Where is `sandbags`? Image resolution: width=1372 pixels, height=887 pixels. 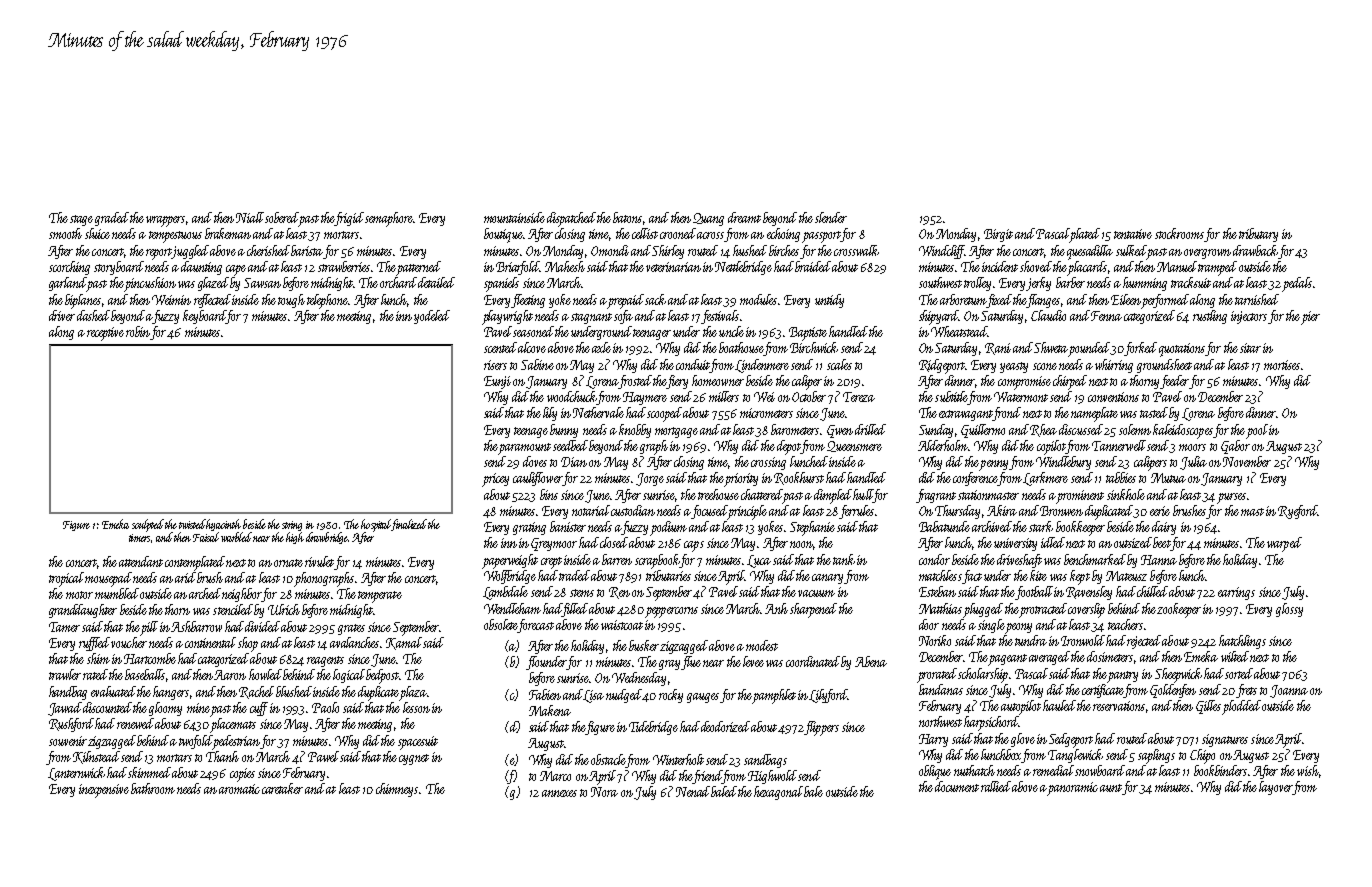
sandbags is located at coordinates (765, 761).
